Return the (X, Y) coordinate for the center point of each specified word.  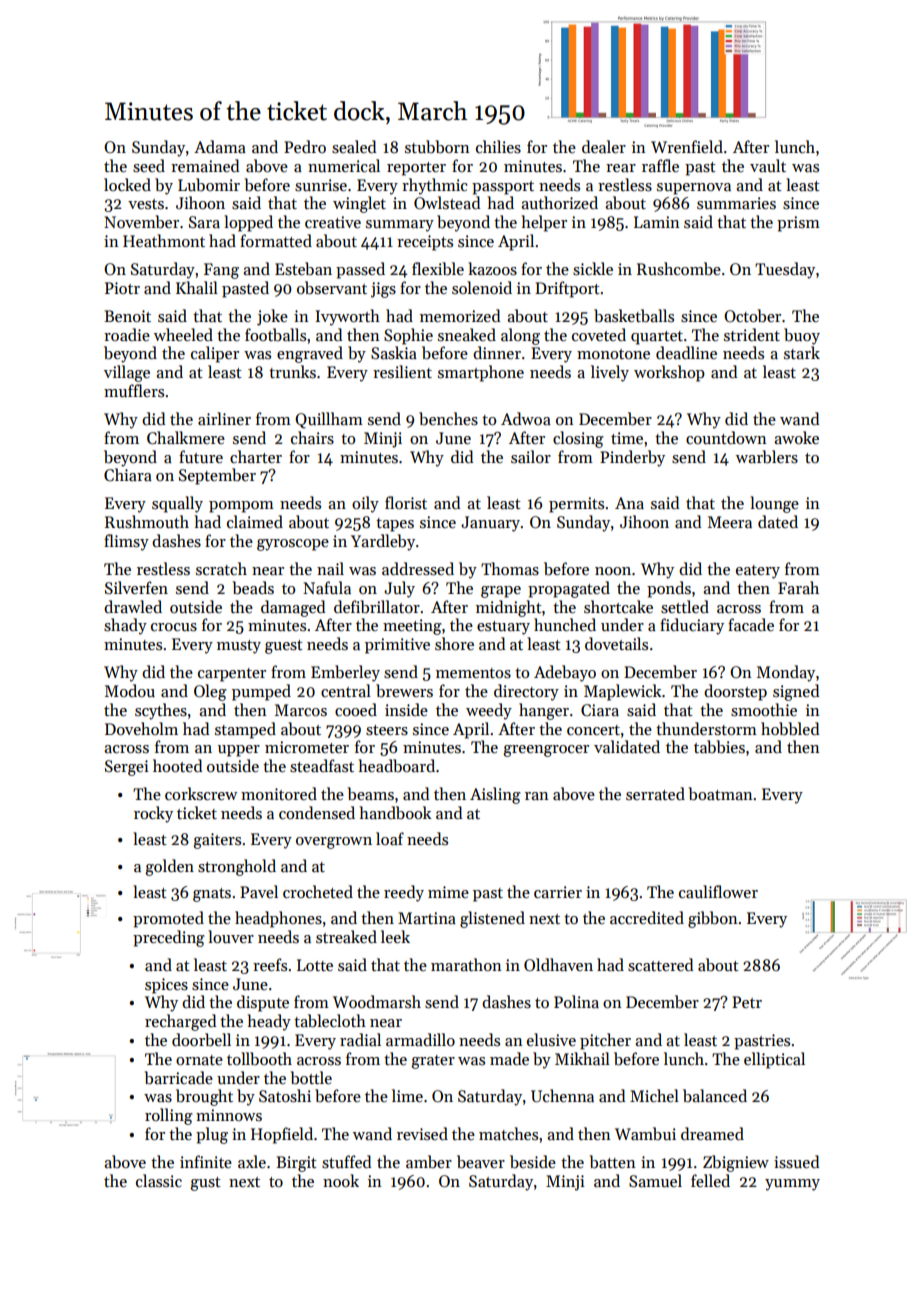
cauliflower (718, 891)
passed (360, 270)
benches (448, 419)
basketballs (634, 315)
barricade (178, 1078)
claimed (255, 521)
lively (610, 373)
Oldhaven (558, 965)
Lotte (315, 965)
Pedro (305, 146)
